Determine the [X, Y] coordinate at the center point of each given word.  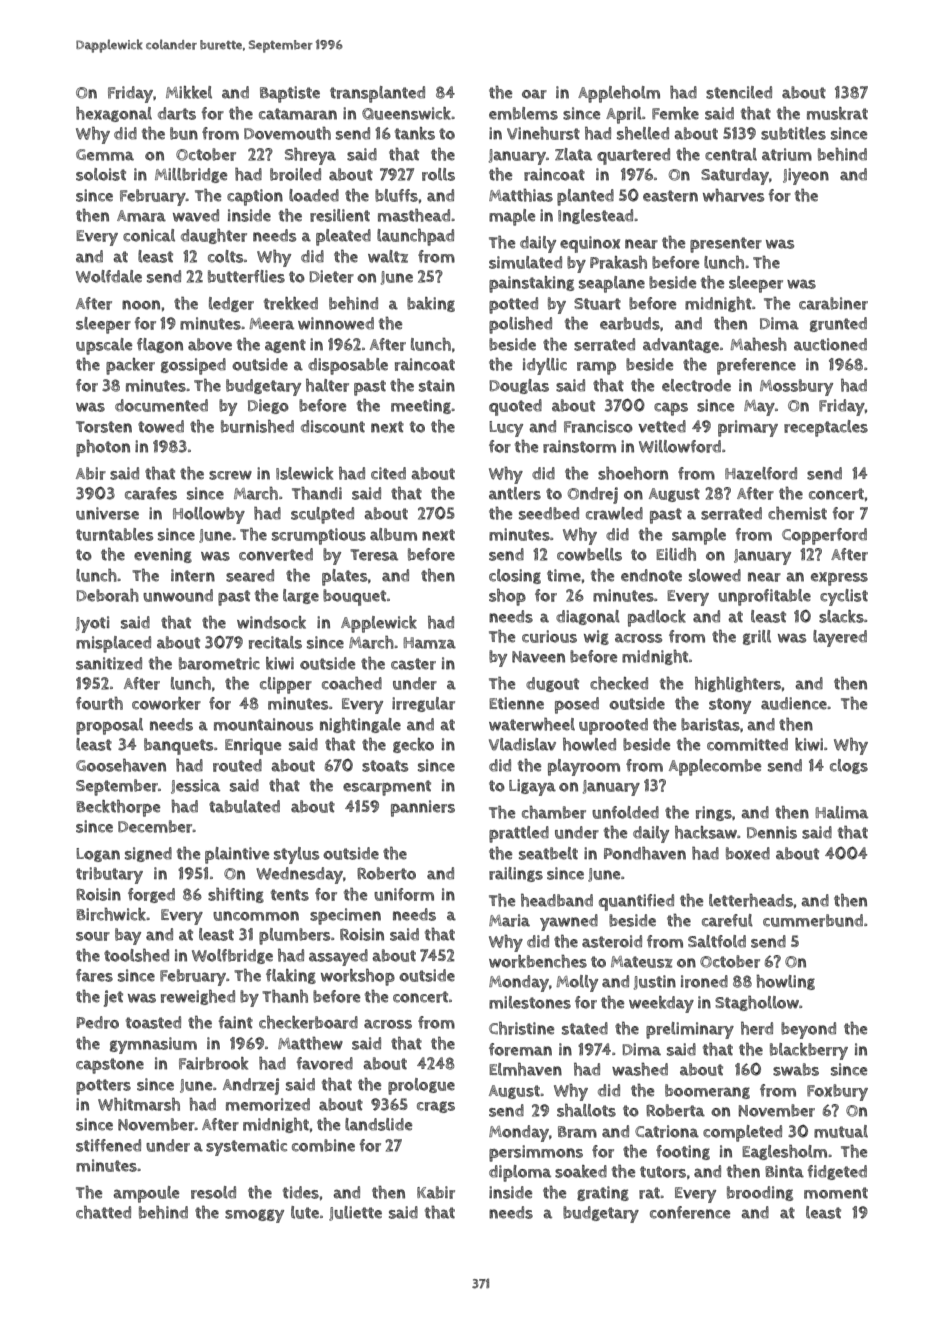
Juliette [355, 1213]
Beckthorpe [118, 808]
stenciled [739, 92]
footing [683, 1152]
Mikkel [189, 92]
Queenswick [406, 113]
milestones [530, 1002]
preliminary [690, 1030]
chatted [103, 1212]
